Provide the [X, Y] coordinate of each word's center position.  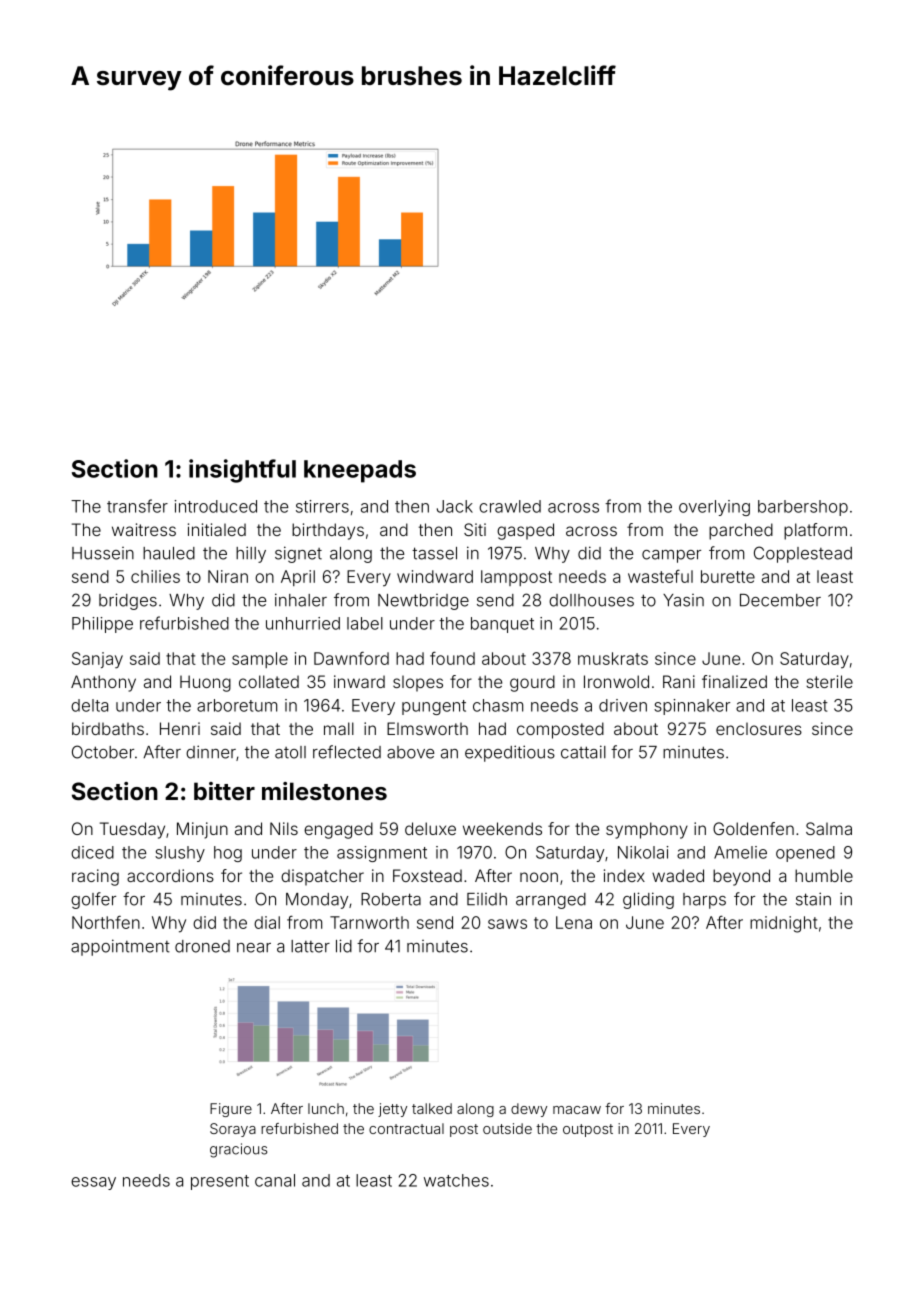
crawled [510, 506]
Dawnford [351, 658]
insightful [242, 471]
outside [507, 1128]
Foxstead [427, 875]
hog [228, 854]
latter [310, 946]
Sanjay [97, 660]
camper [671, 556]
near [254, 948]
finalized [734, 681]
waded [678, 875]
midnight [784, 924]
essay [93, 1183]
